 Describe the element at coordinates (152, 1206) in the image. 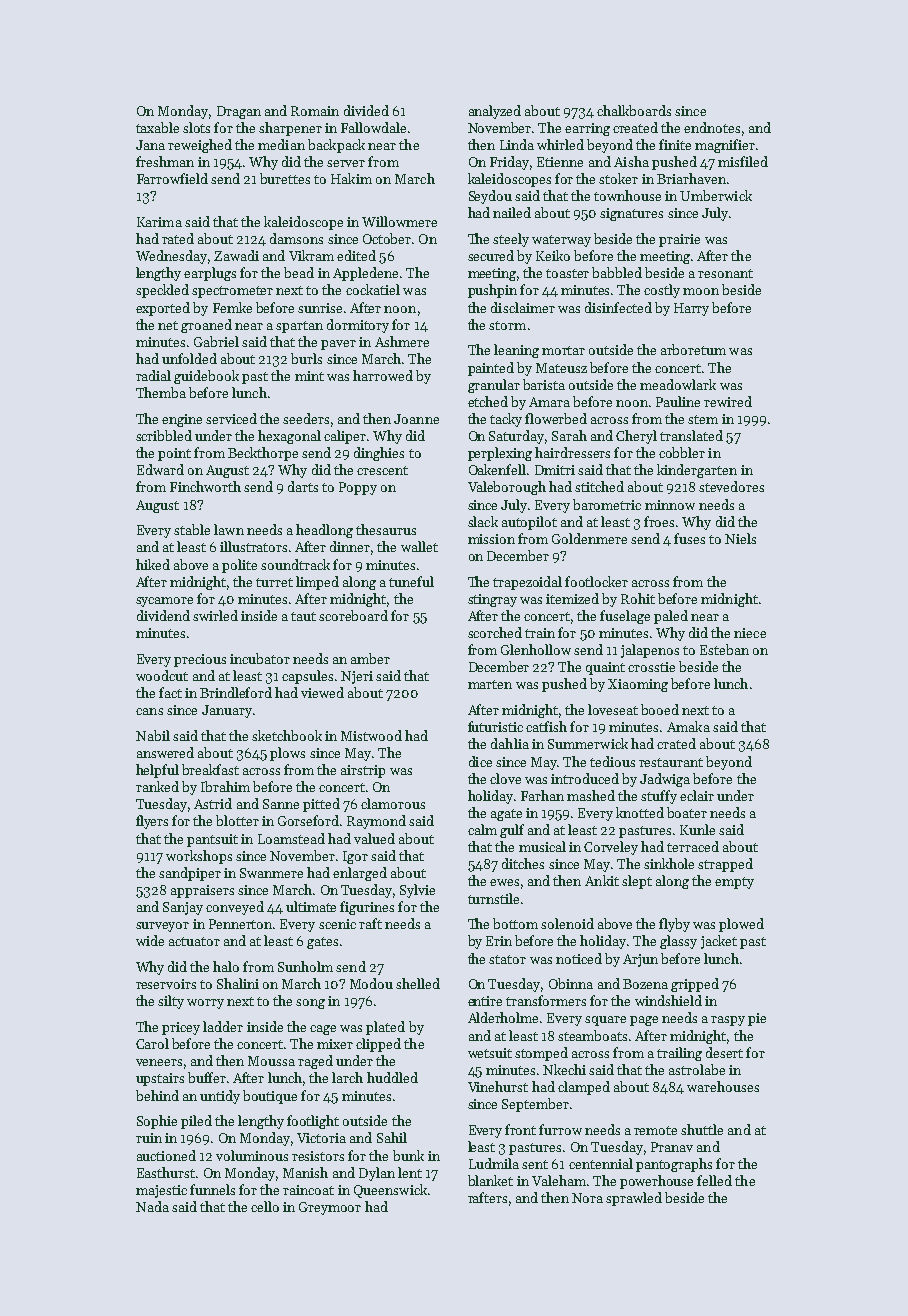

I see `Nada` at that location.
